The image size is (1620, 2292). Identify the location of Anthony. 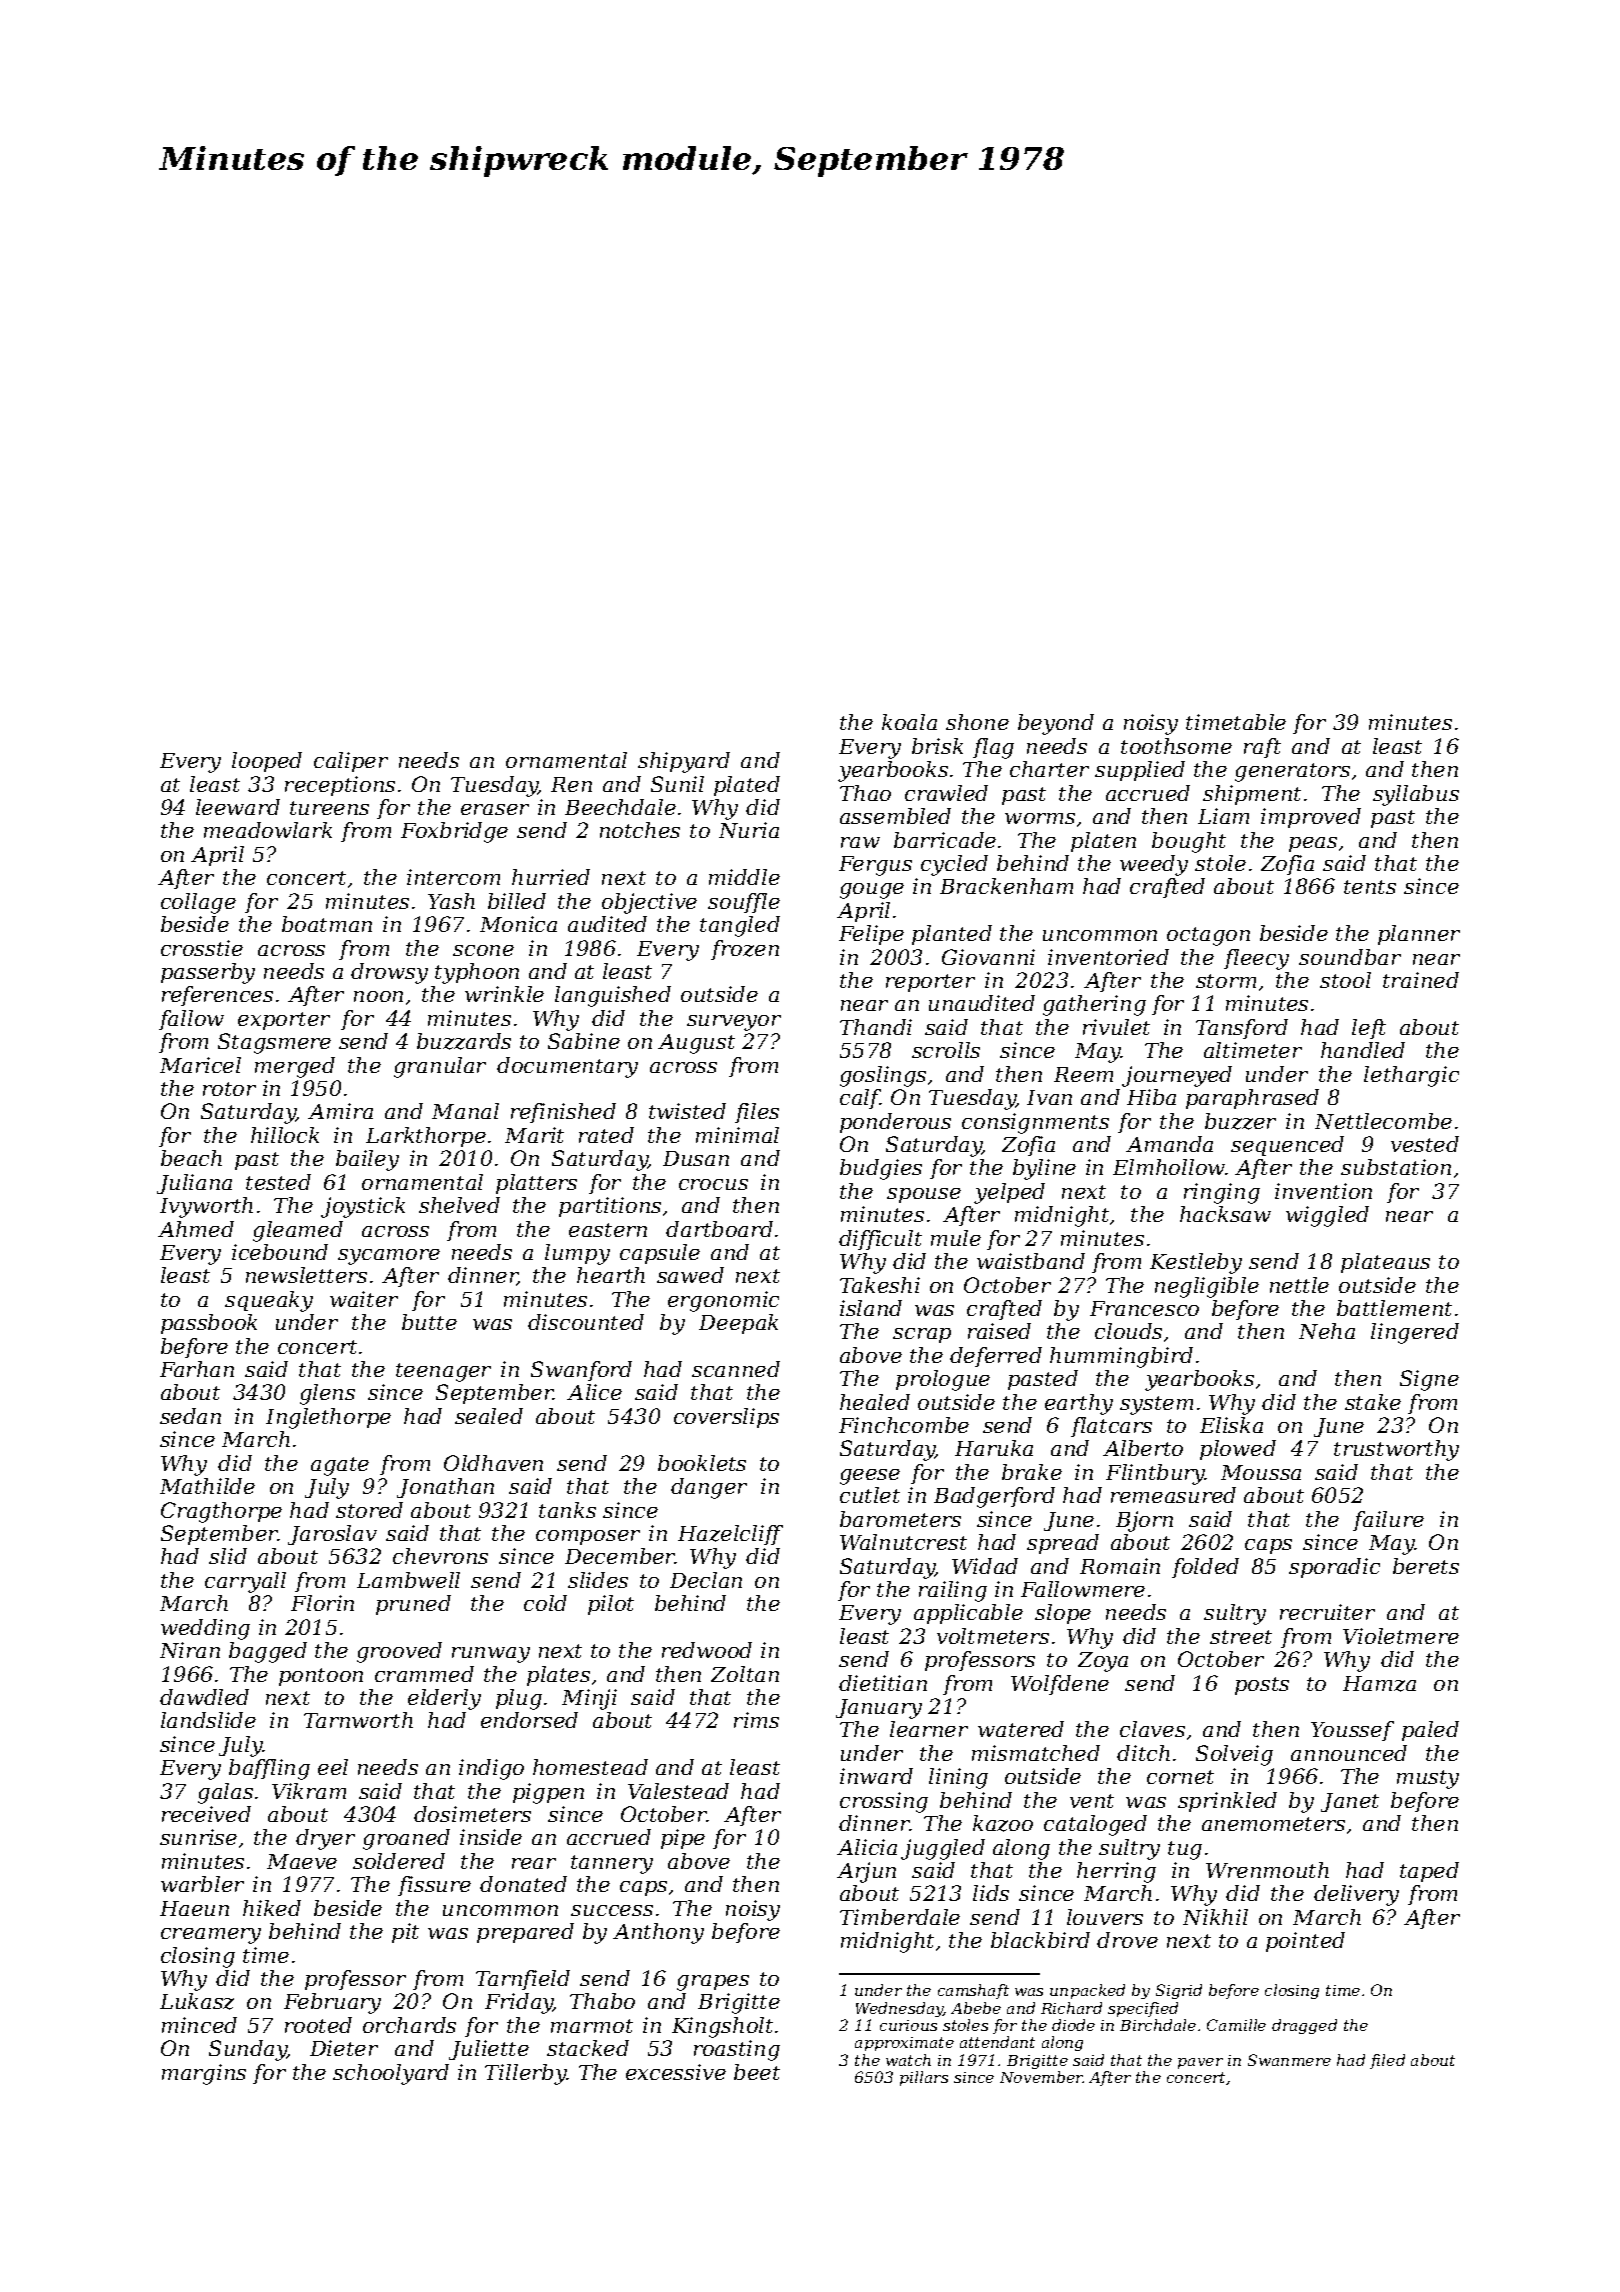
(658, 1933).
